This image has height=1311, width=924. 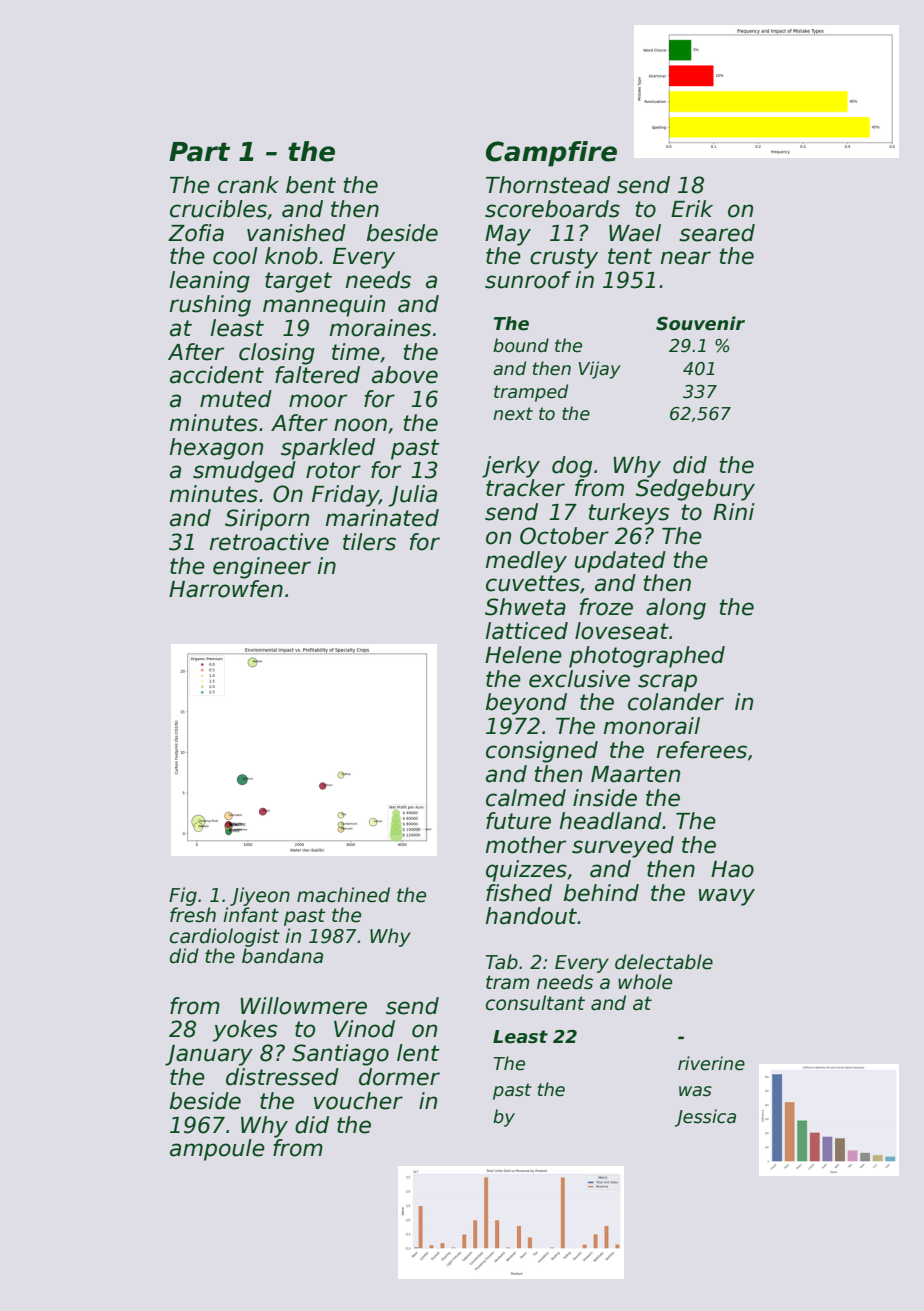 What do you see at coordinates (647, 657) in the image?
I see `photographed` at bounding box center [647, 657].
